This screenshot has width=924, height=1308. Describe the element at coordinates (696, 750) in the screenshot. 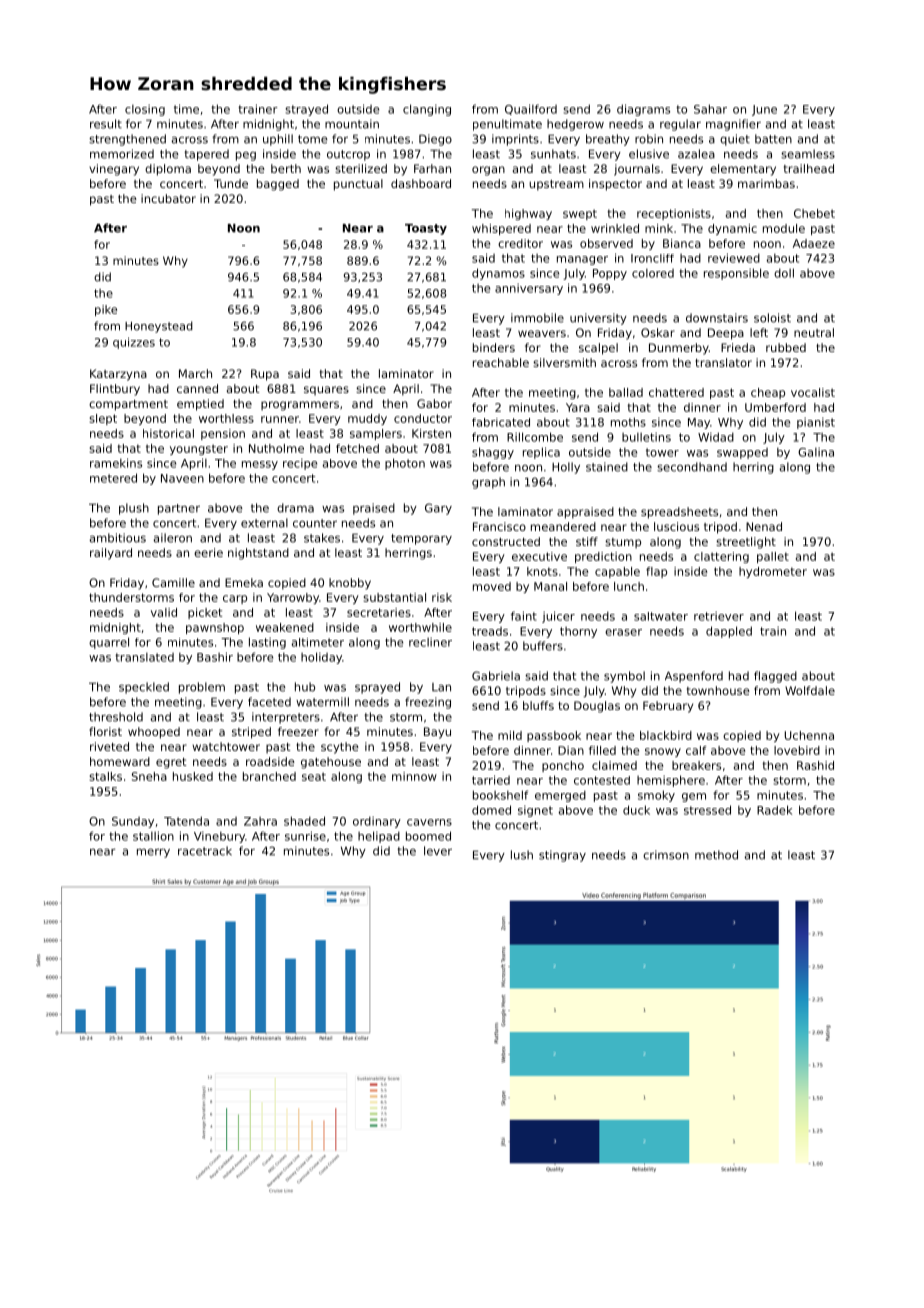

I see `calf` at that location.
